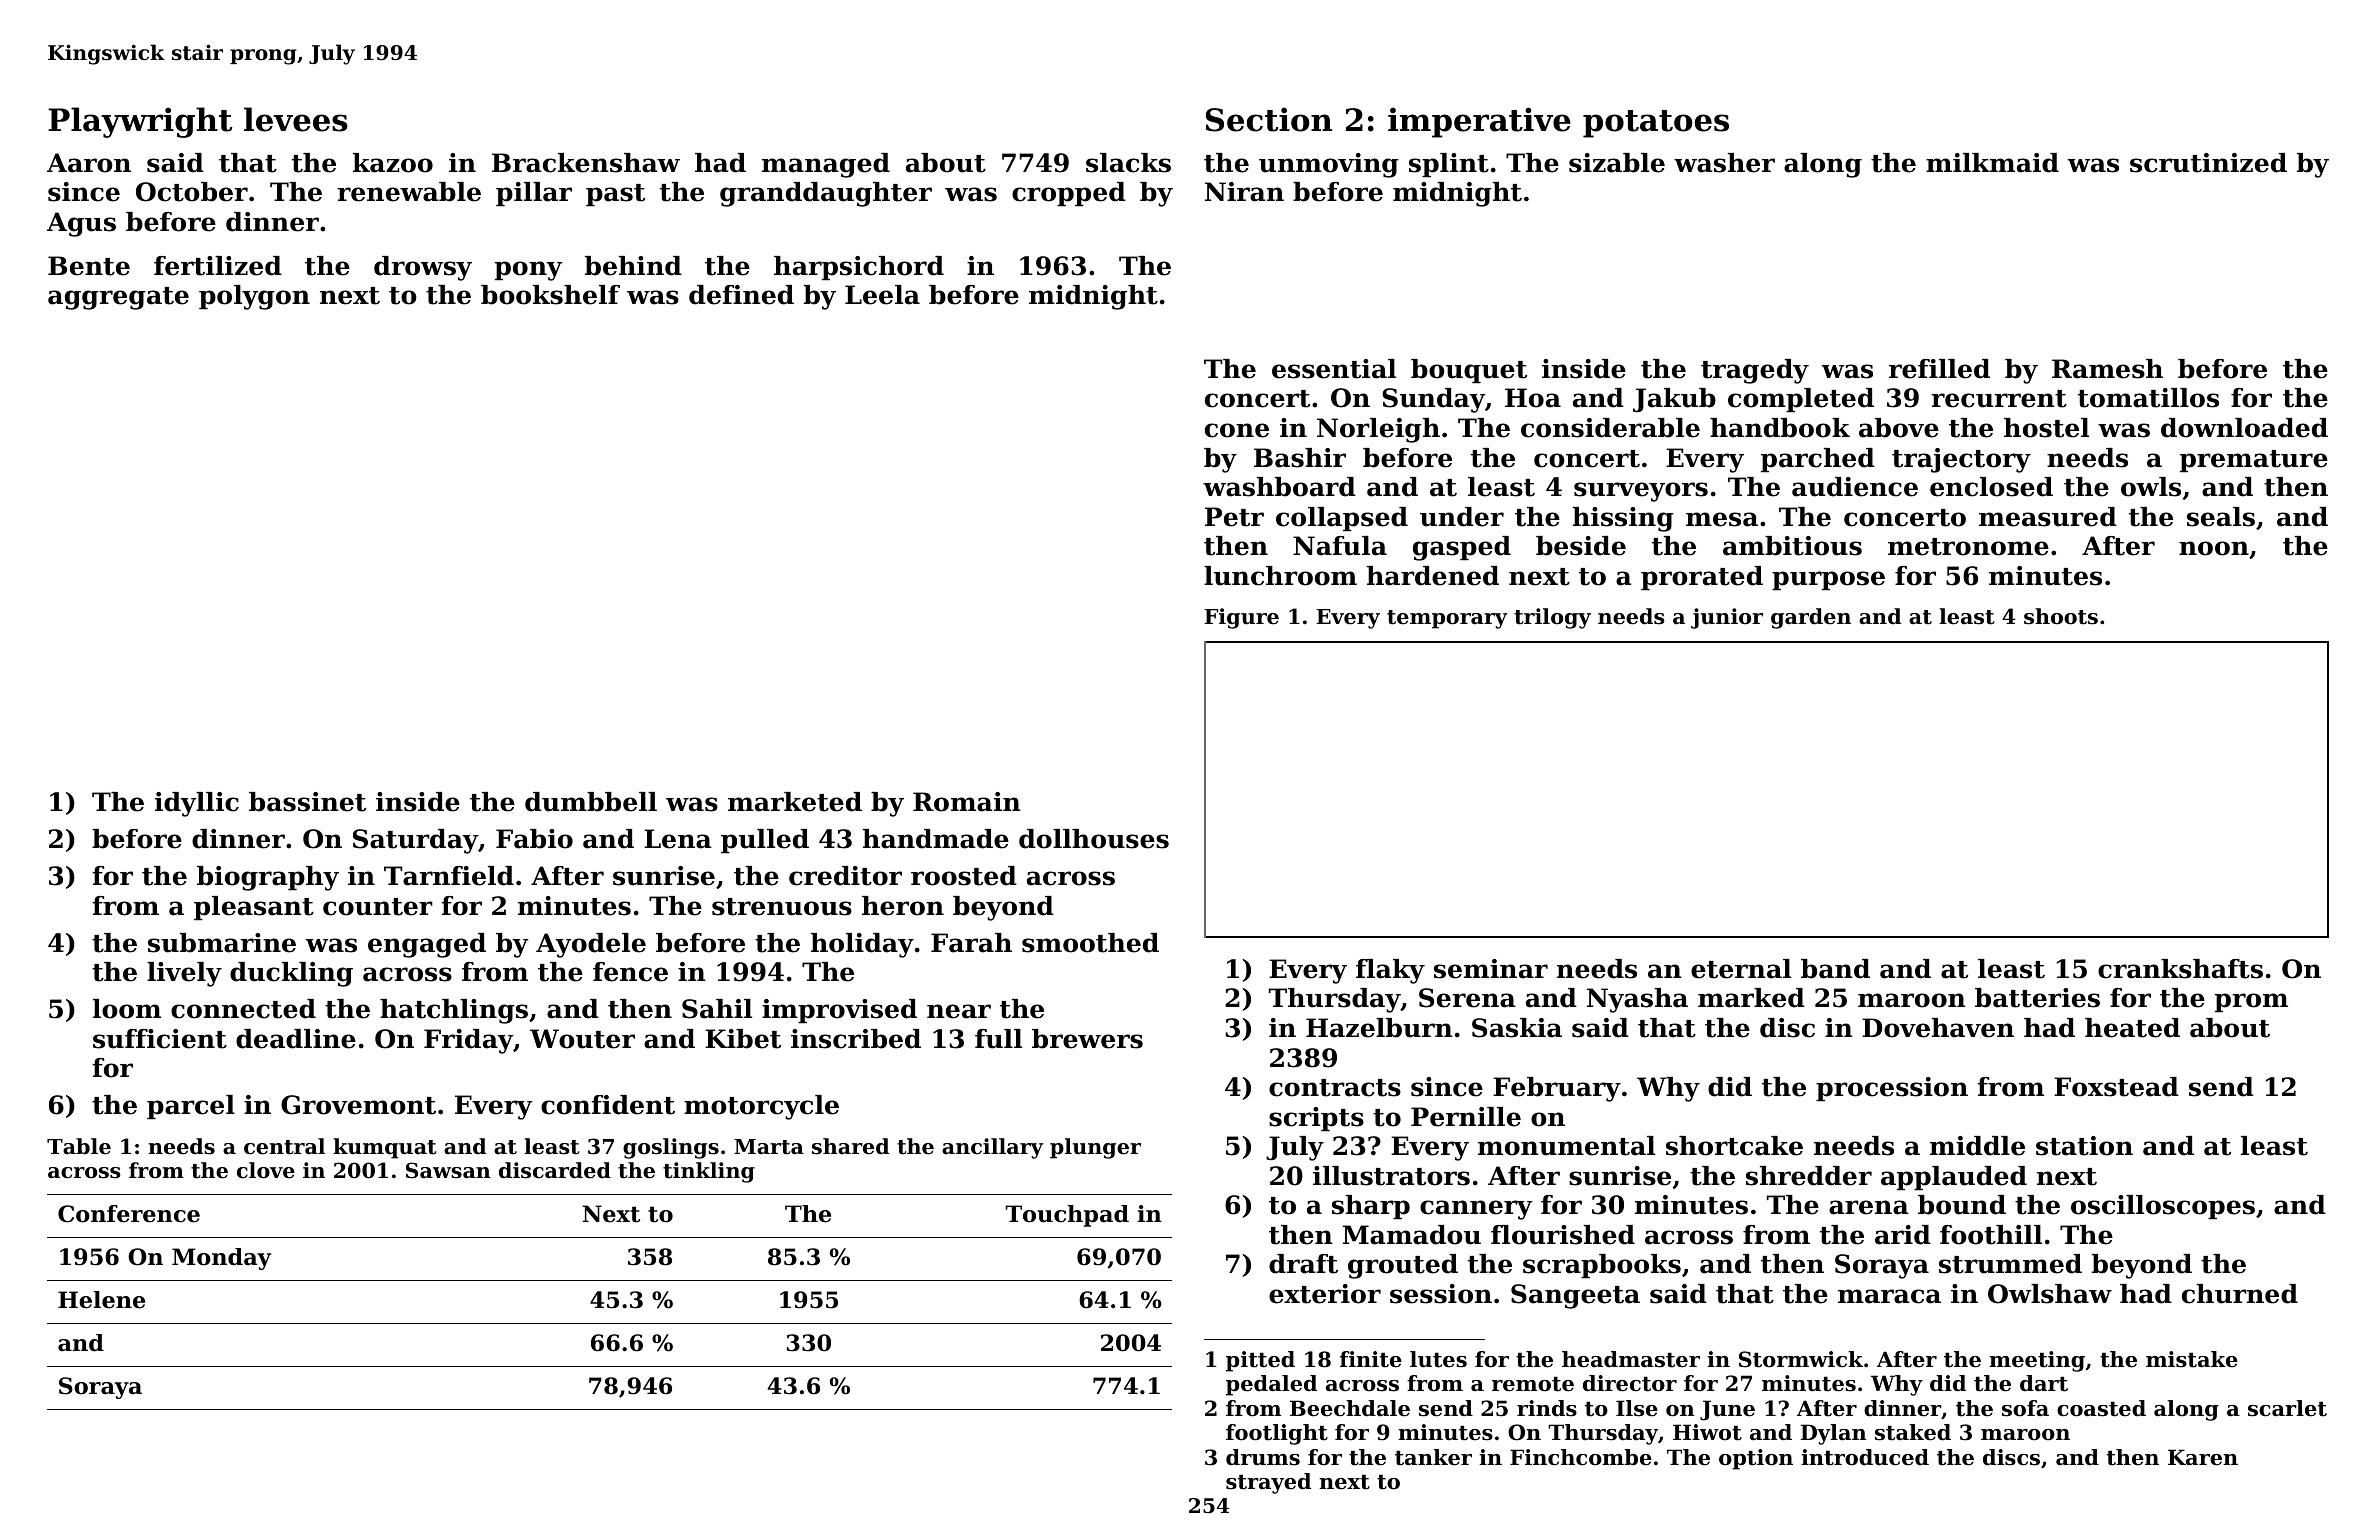  Describe the element at coordinates (2208, 163) in the page. I see `scrutinized` at that location.
